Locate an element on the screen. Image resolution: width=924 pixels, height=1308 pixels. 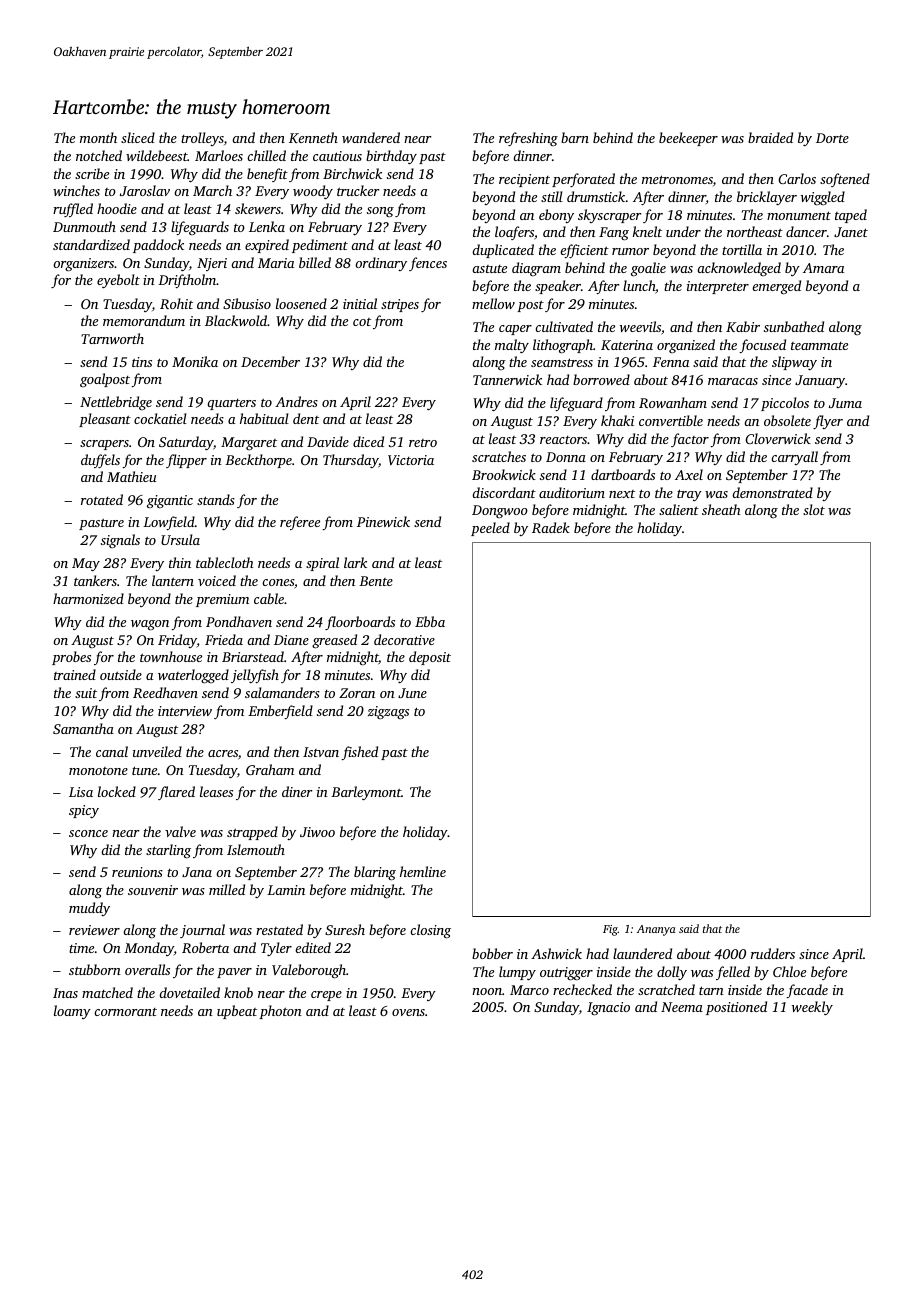
sheath is located at coordinates (721, 509).
